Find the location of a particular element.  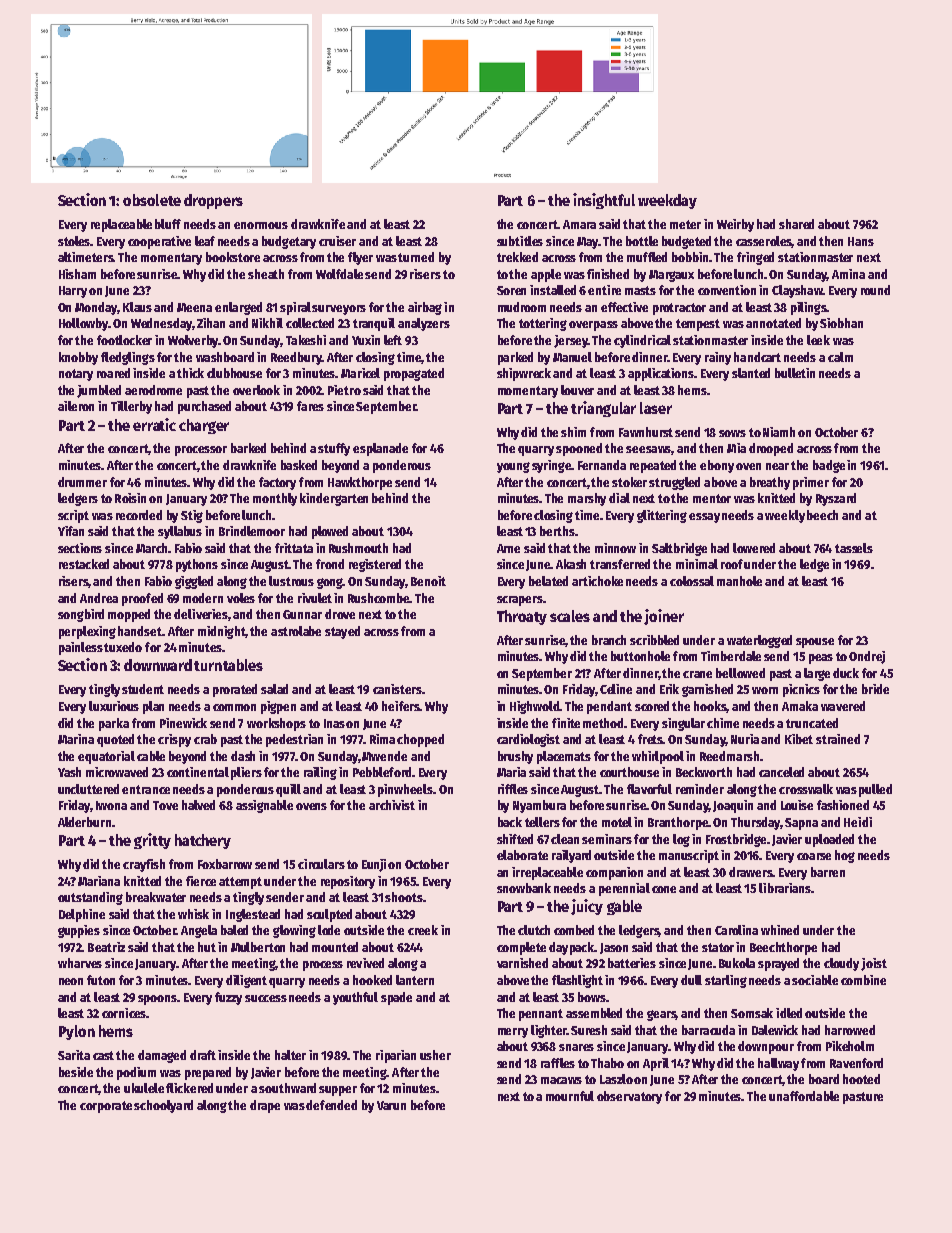

cruiser is located at coordinates (337, 241).
